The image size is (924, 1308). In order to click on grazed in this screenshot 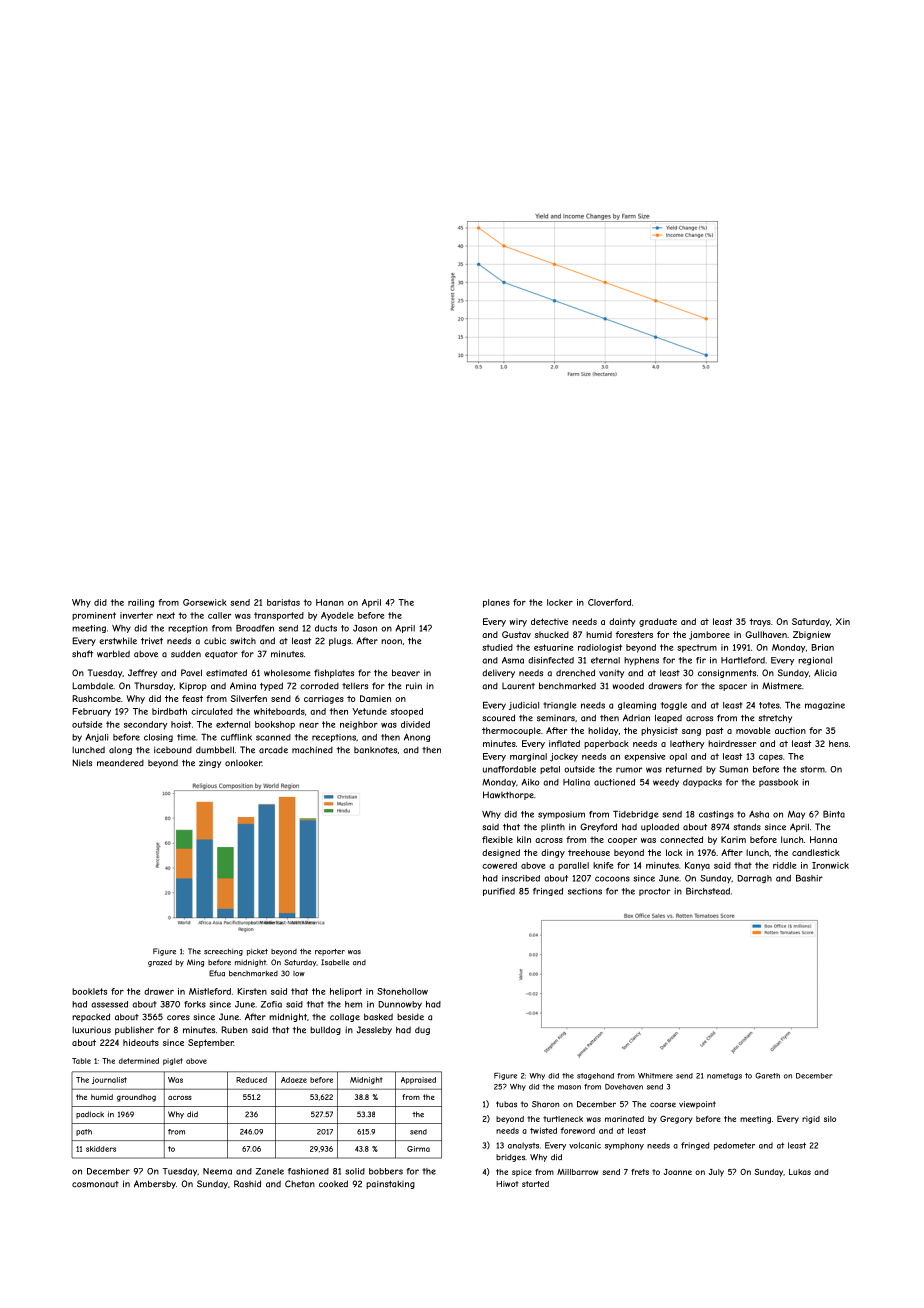, I will do `click(160, 963)`.
